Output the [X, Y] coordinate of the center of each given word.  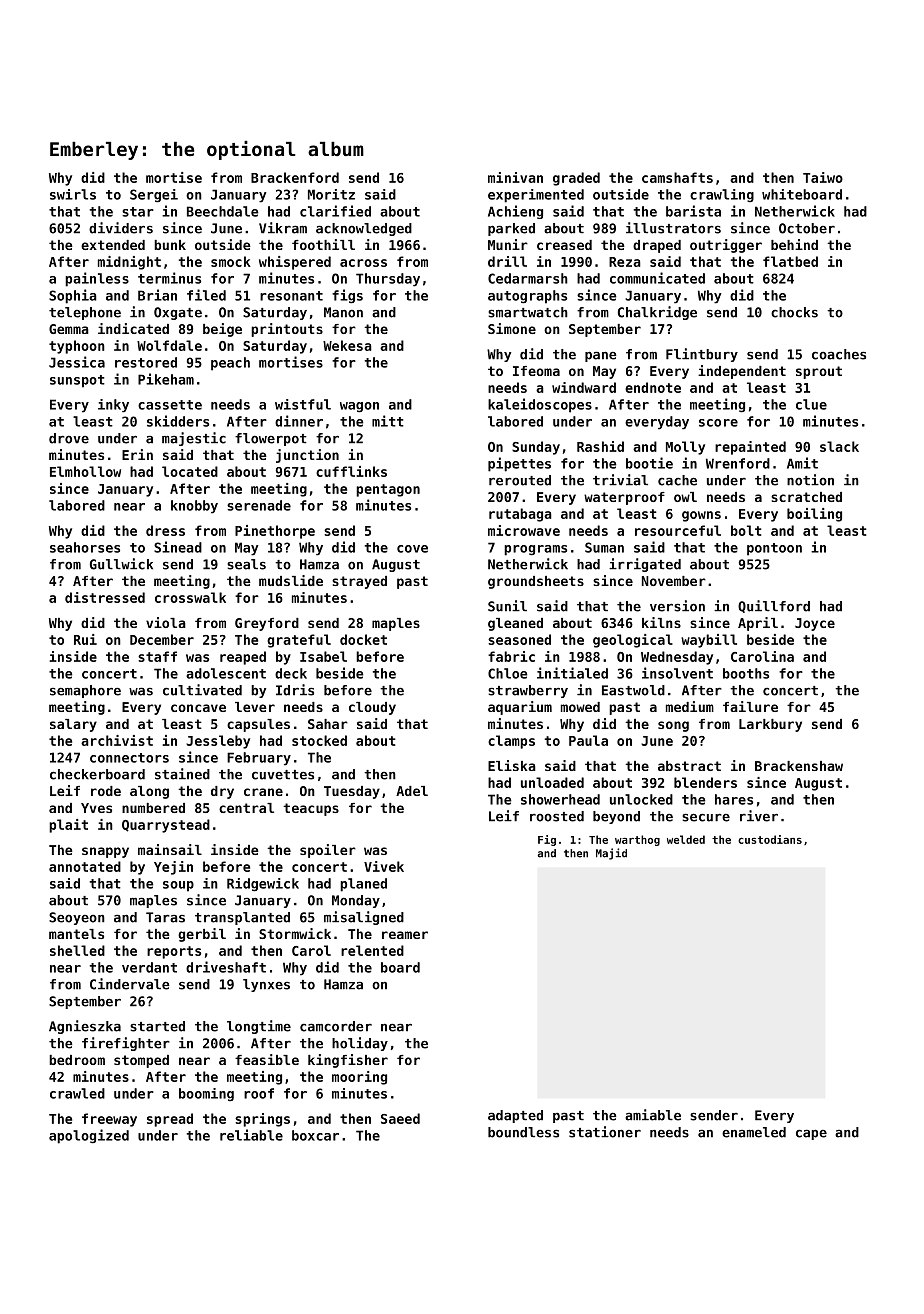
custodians [770, 839]
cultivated [202, 690]
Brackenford [295, 177]
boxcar [315, 1135]
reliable [251, 1135]
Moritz [331, 194]
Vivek [384, 866]
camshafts [677, 177]
